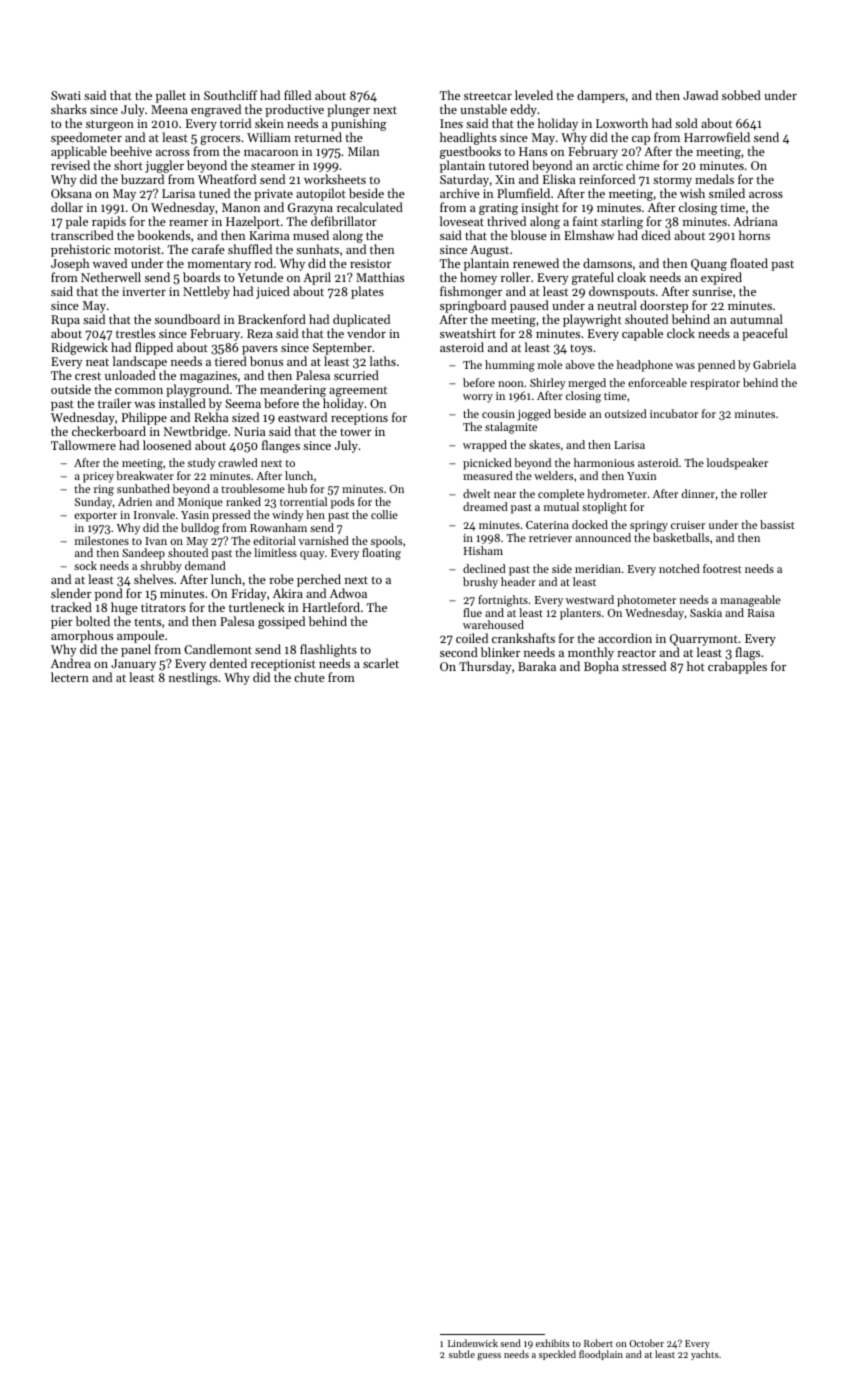 This image has width=849, height=1400. What do you see at coordinates (737, 667) in the image?
I see `crabapples` at bounding box center [737, 667].
